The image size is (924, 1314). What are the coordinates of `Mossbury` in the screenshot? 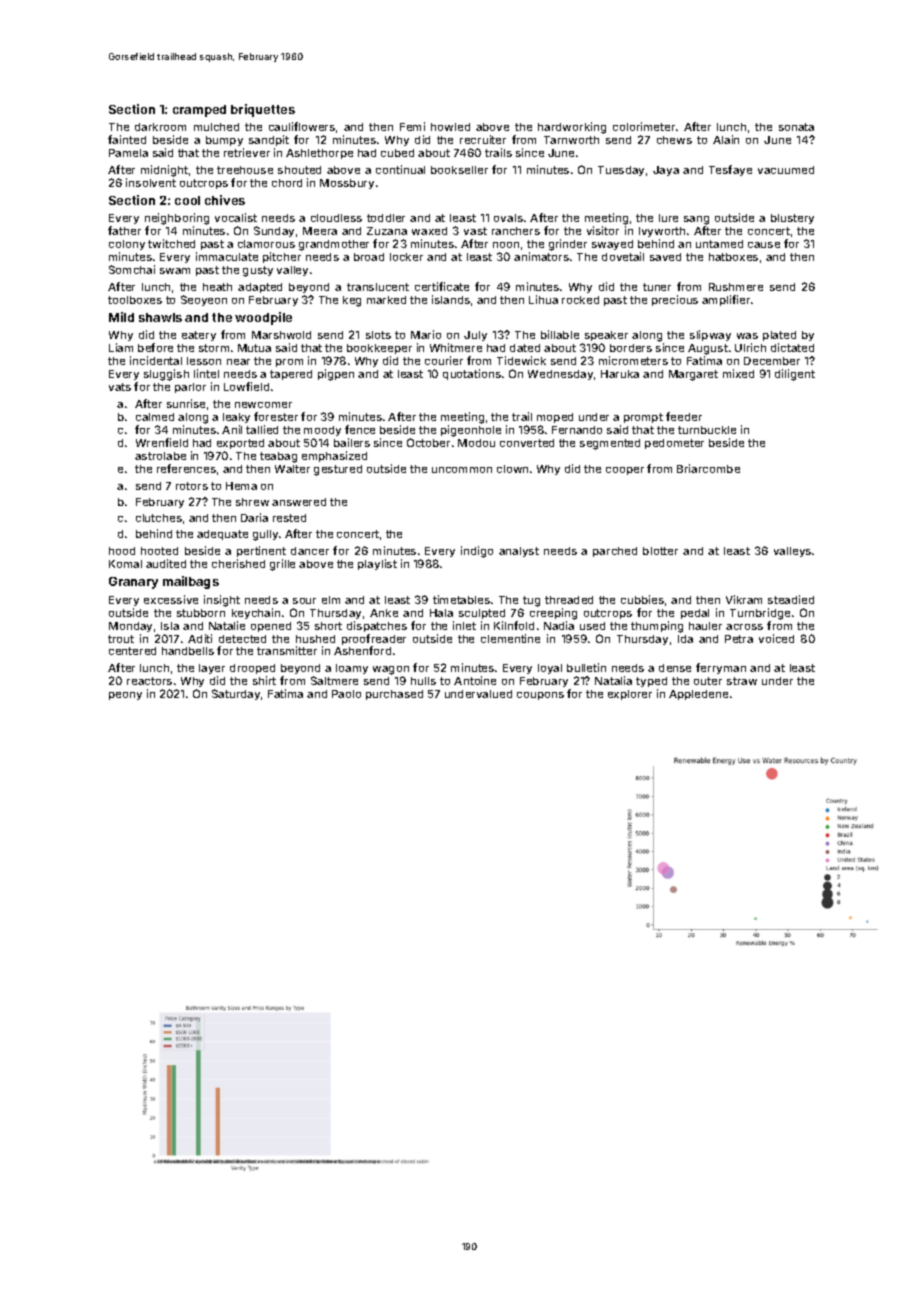 It's located at (347, 184).
